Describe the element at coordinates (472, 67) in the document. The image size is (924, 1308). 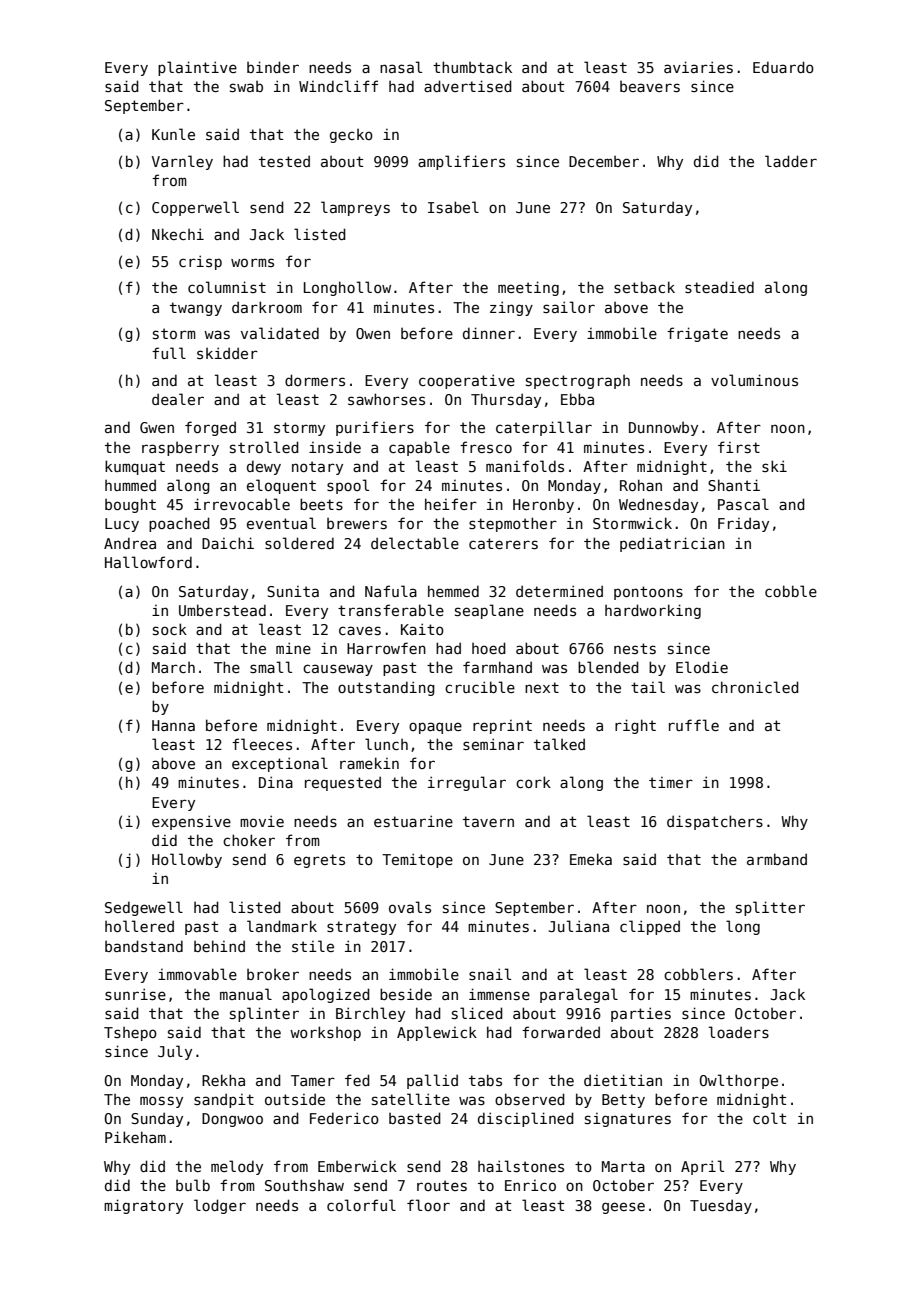
I see `thumbtack` at that location.
